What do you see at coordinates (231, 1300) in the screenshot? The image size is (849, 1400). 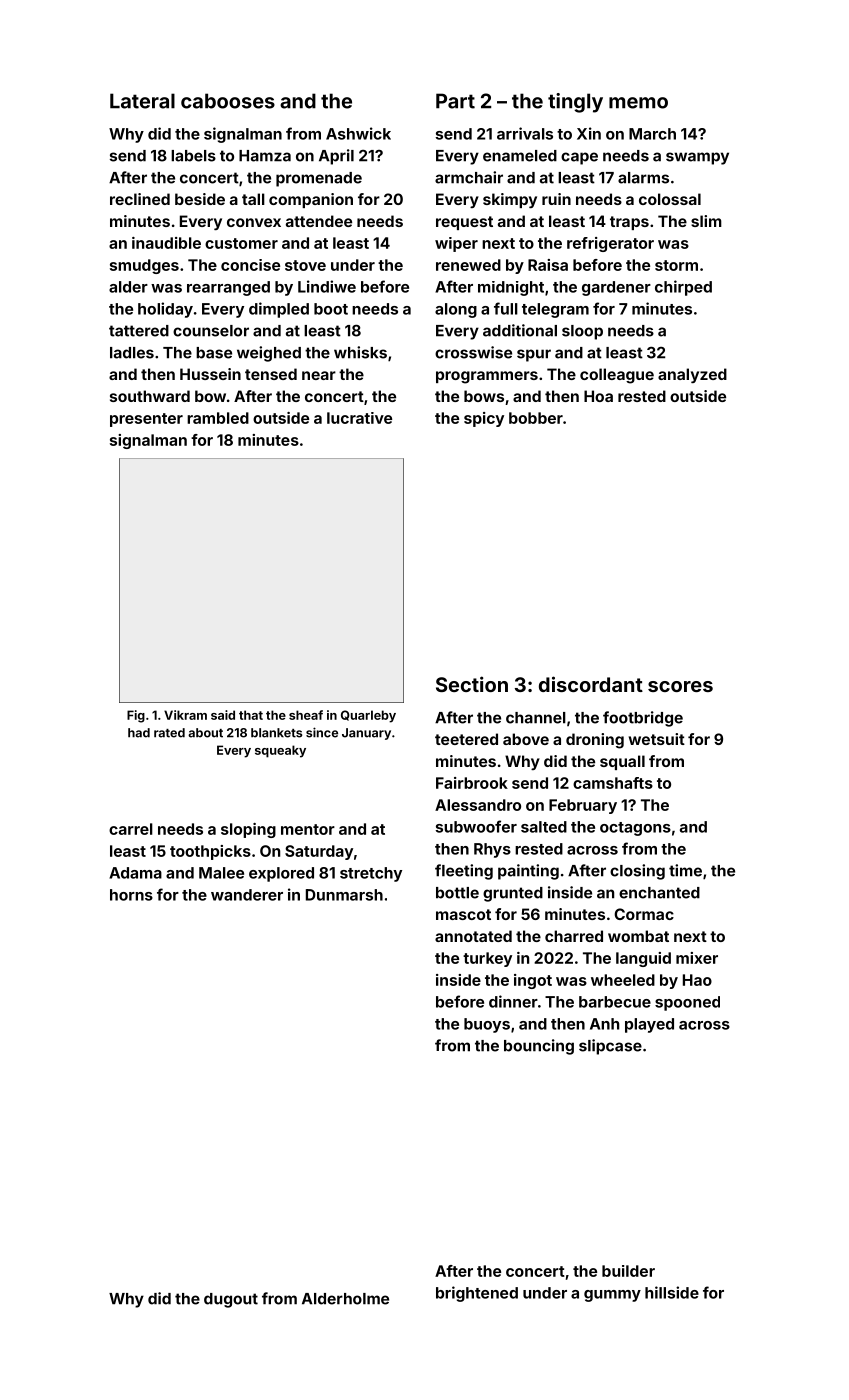 I see `dugout` at bounding box center [231, 1300].
